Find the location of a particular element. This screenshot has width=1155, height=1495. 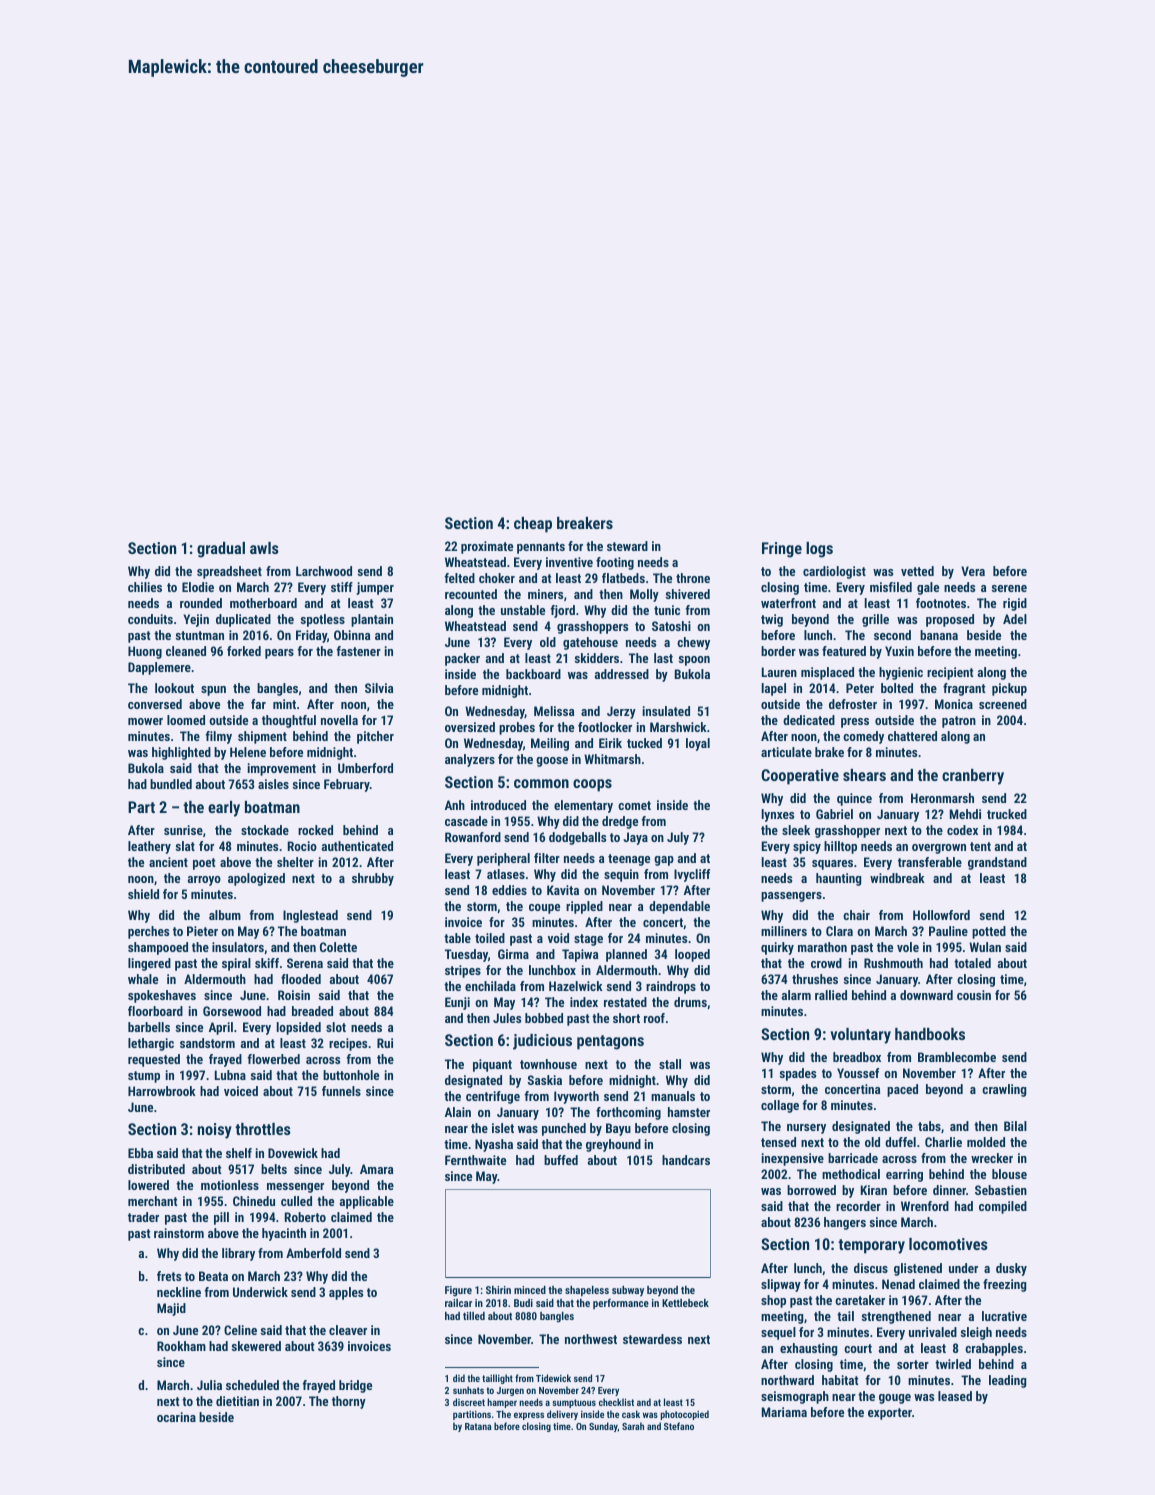

proposed is located at coordinates (950, 620).
